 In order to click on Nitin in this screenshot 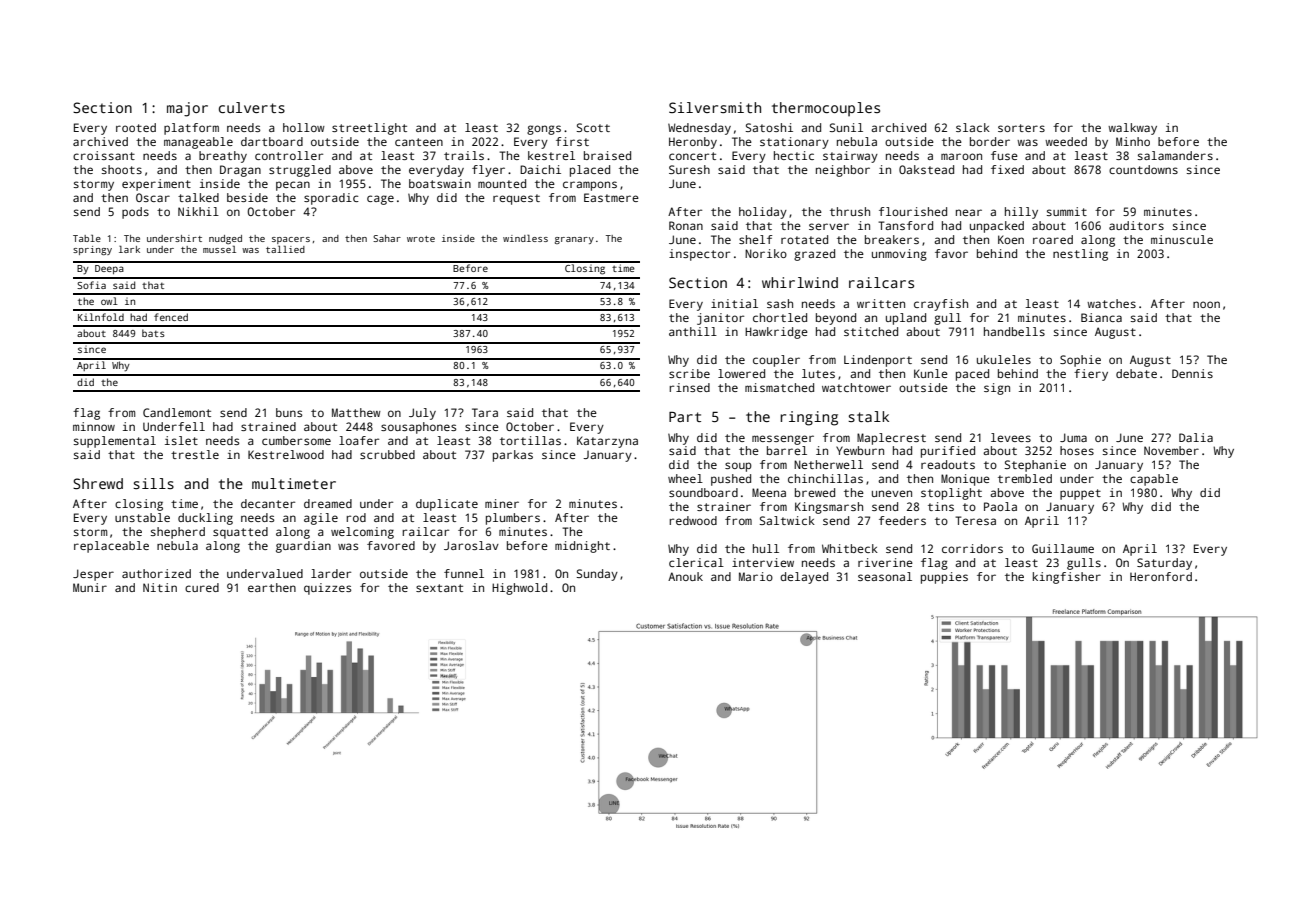, I will do `click(160, 587)`.
